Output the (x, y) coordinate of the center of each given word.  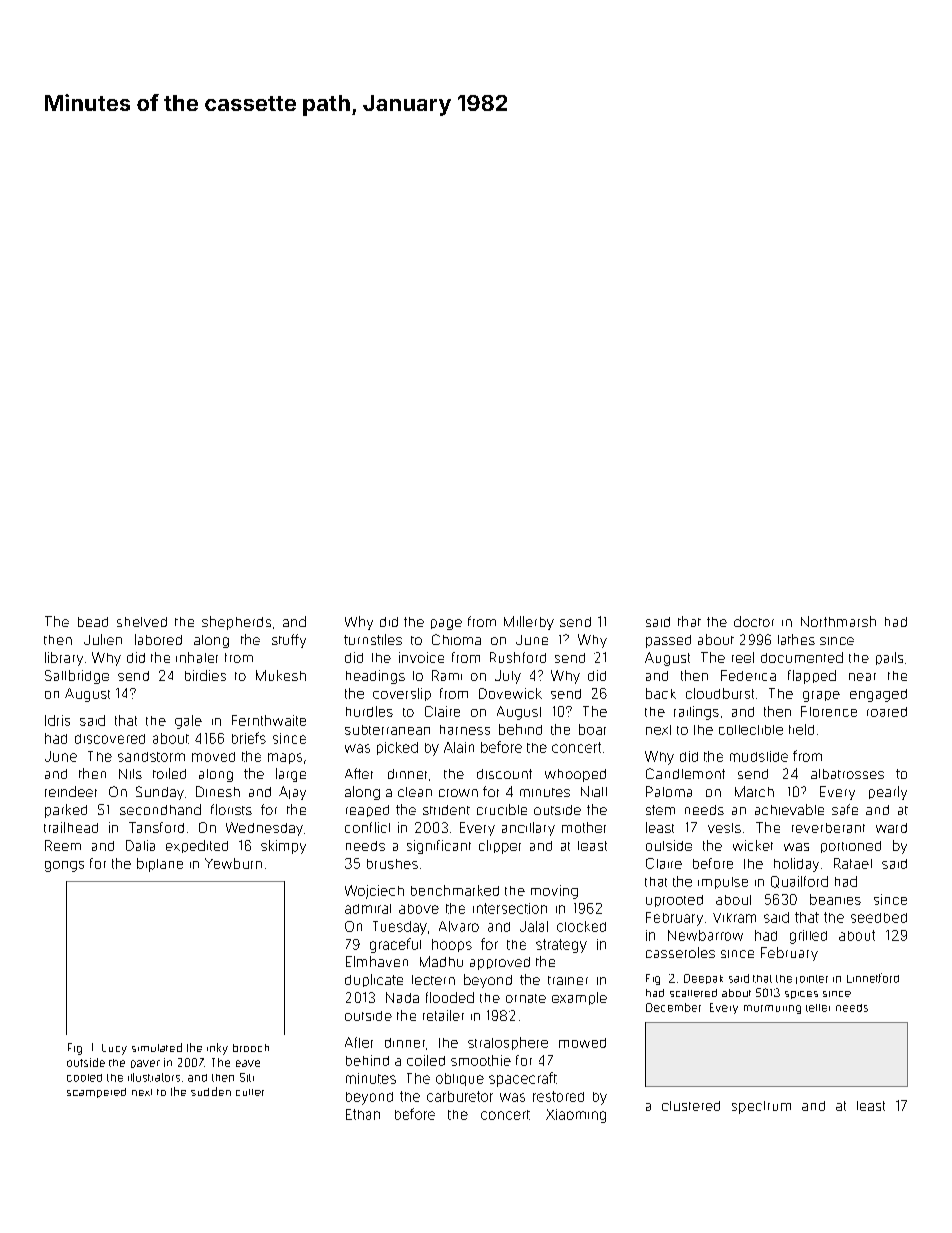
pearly (888, 793)
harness (465, 730)
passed (668, 641)
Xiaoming (576, 1116)
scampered (96, 1093)
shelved (142, 622)
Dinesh (218, 791)
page (446, 624)
